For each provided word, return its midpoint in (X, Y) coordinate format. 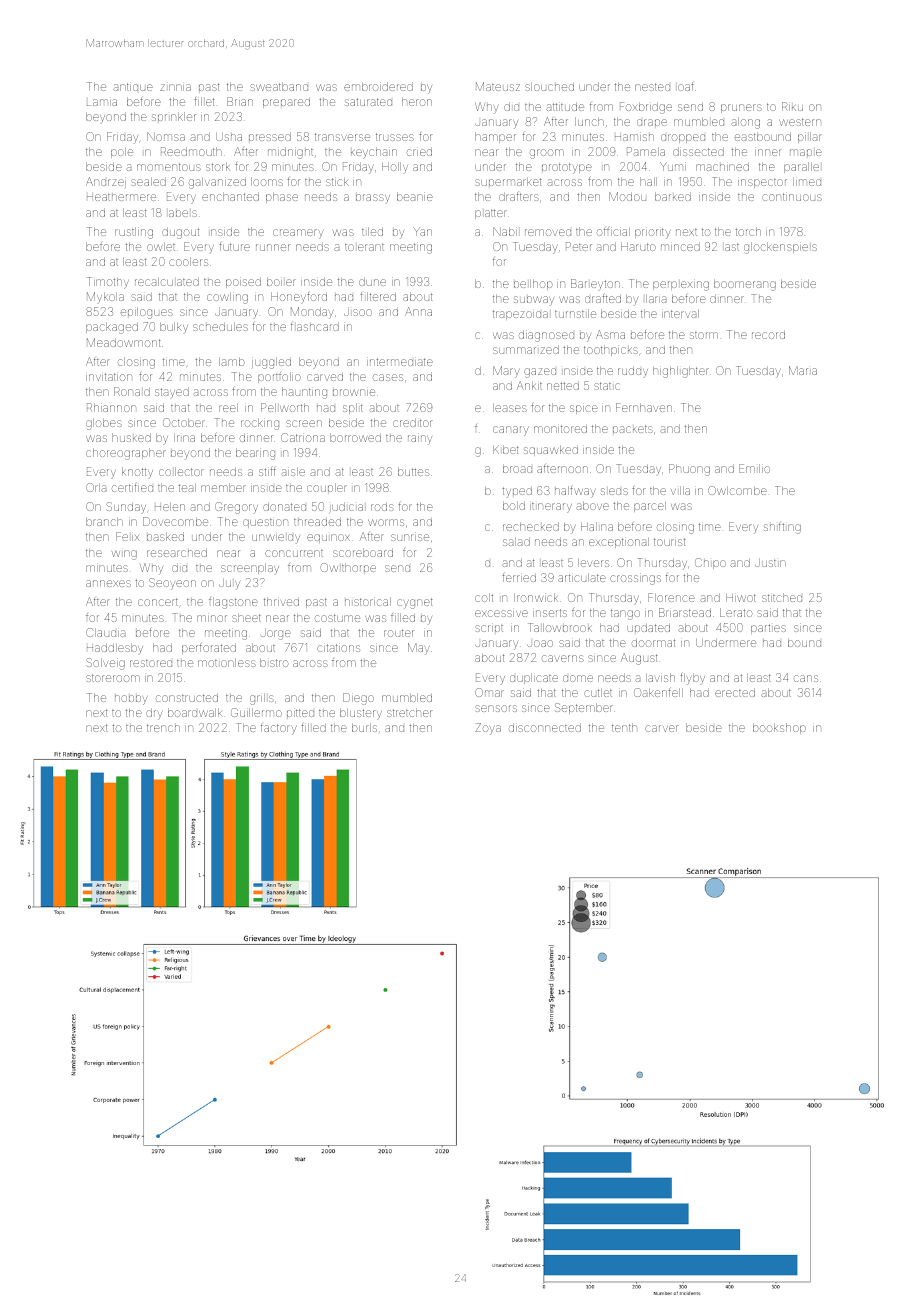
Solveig (105, 664)
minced (680, 247)
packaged (112, 328)
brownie (354, 392)
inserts (550, 613)
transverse (342, 137)
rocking (260, 424)
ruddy (633, 371)
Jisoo (358, 312)
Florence (671, 597)
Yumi (673, 166)
